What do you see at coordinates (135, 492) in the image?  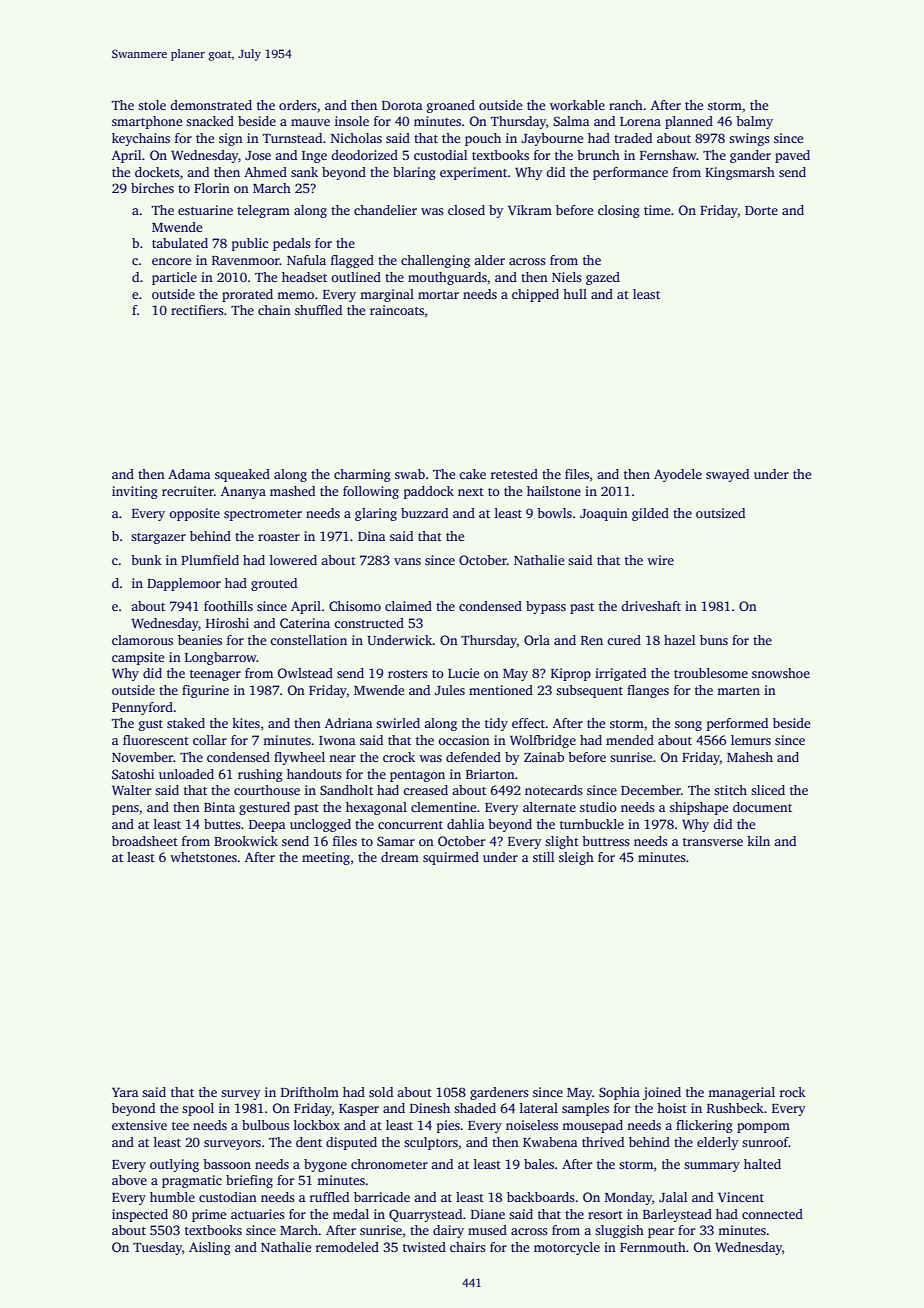 I see `inviting` at bounding box center [135, 492].
